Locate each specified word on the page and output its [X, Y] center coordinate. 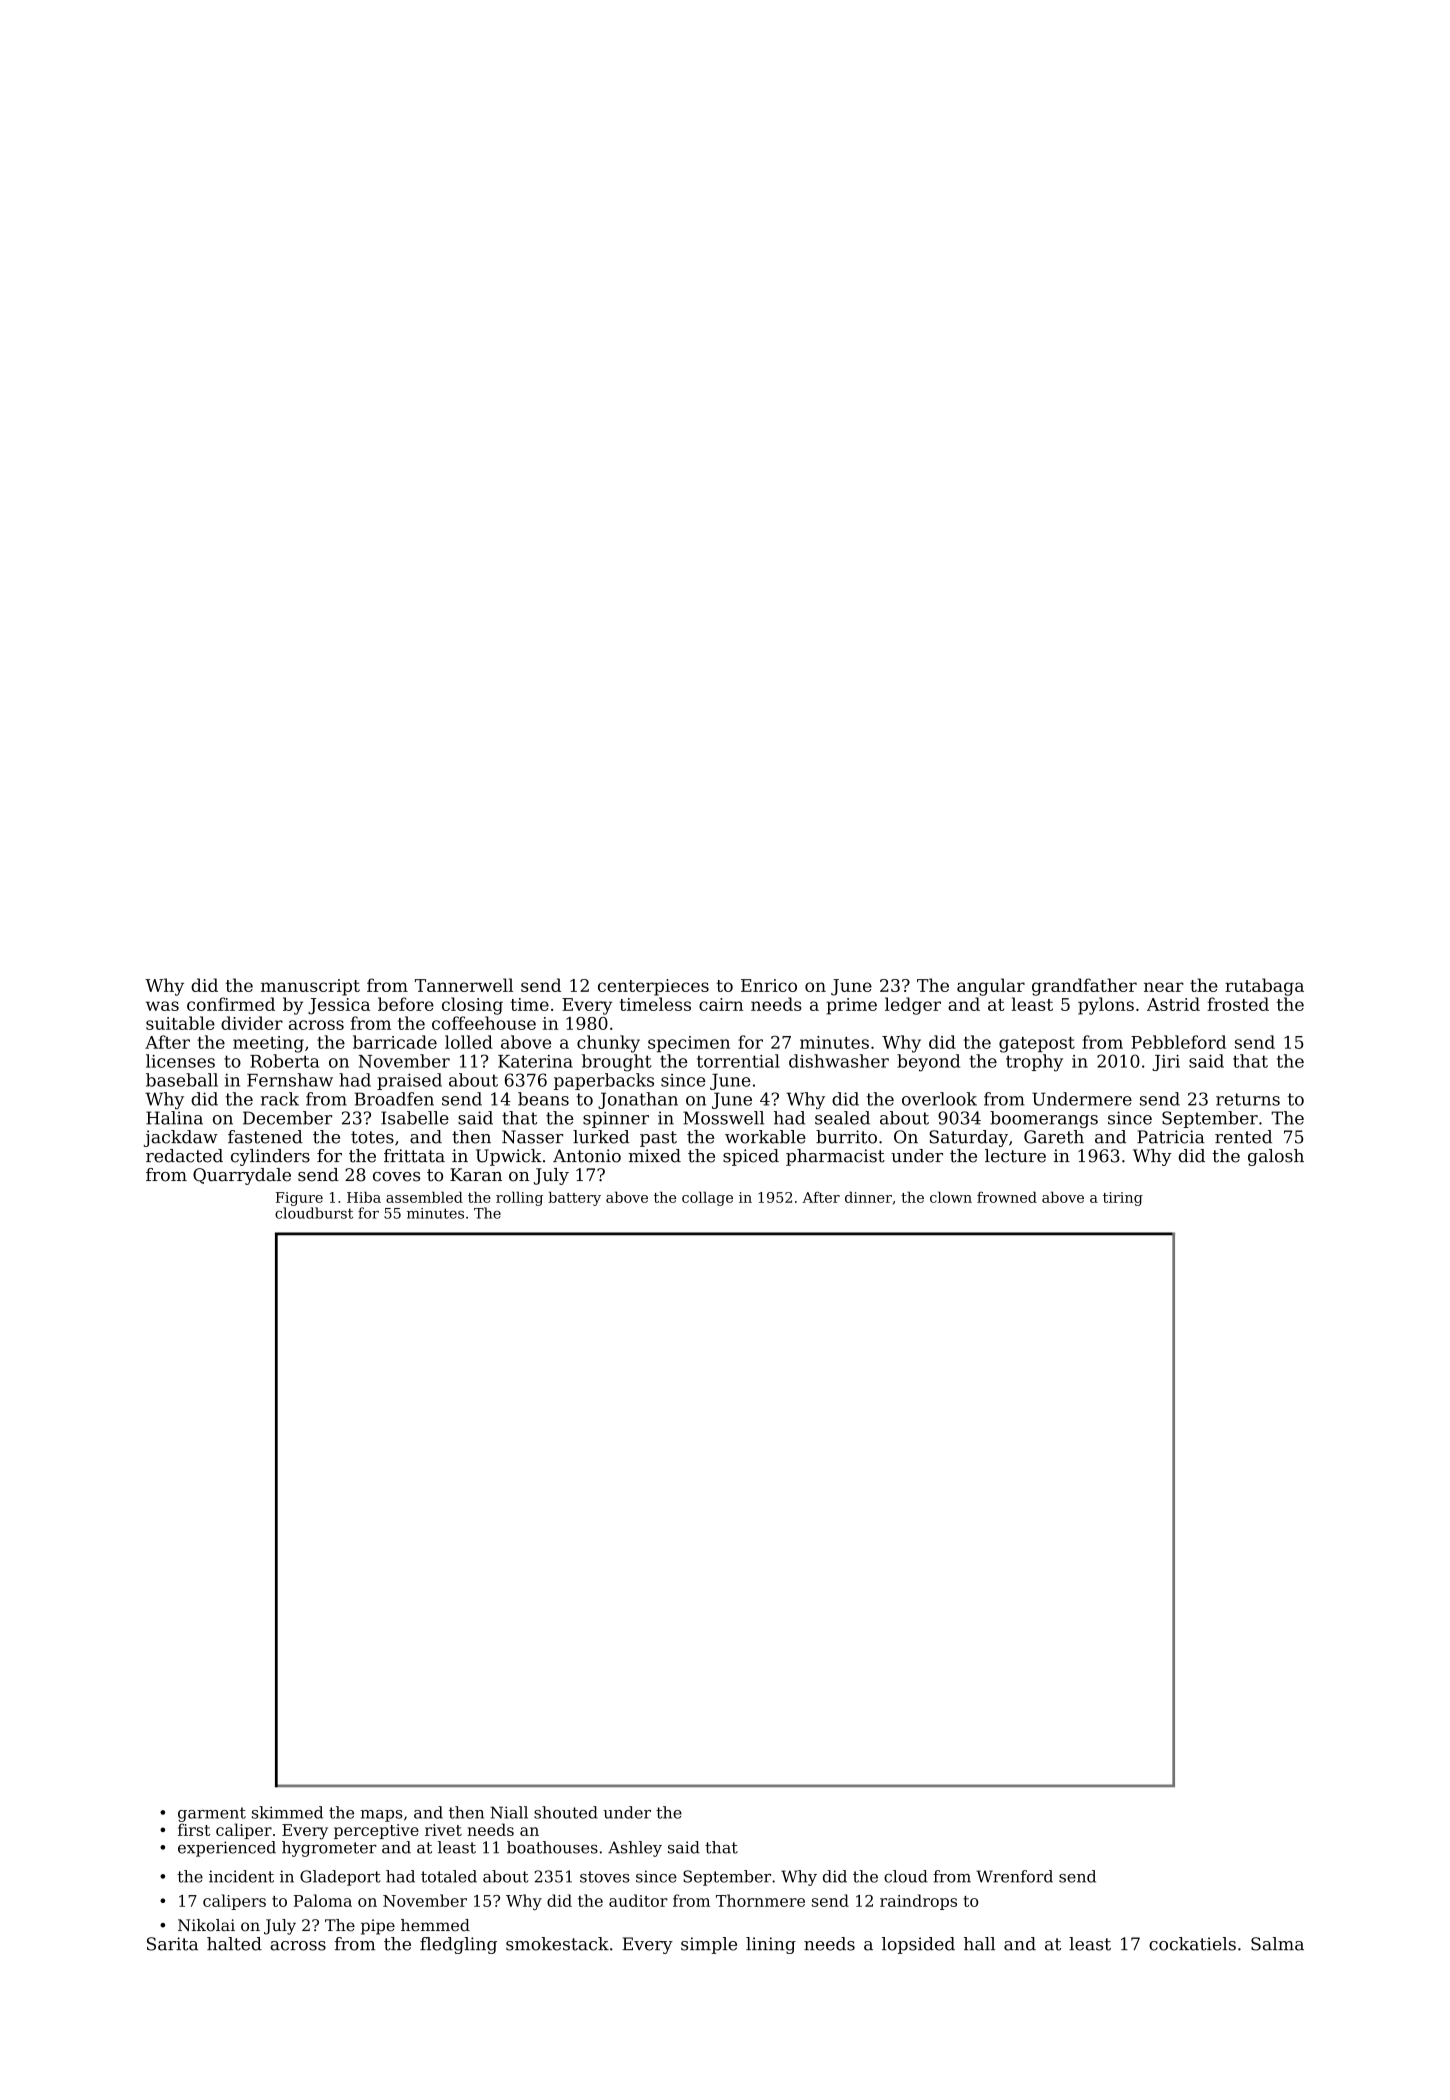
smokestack [557, 1944]
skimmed [287, 1812]
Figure [299, 1199]
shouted [566, 1812]
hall [979, 1944]
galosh [1276, 1157]
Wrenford [1014, 1876]
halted [234, 1944]
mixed [654, 1156]
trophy [1034, 1063]
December [287, 1118]
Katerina [535, 1061]
